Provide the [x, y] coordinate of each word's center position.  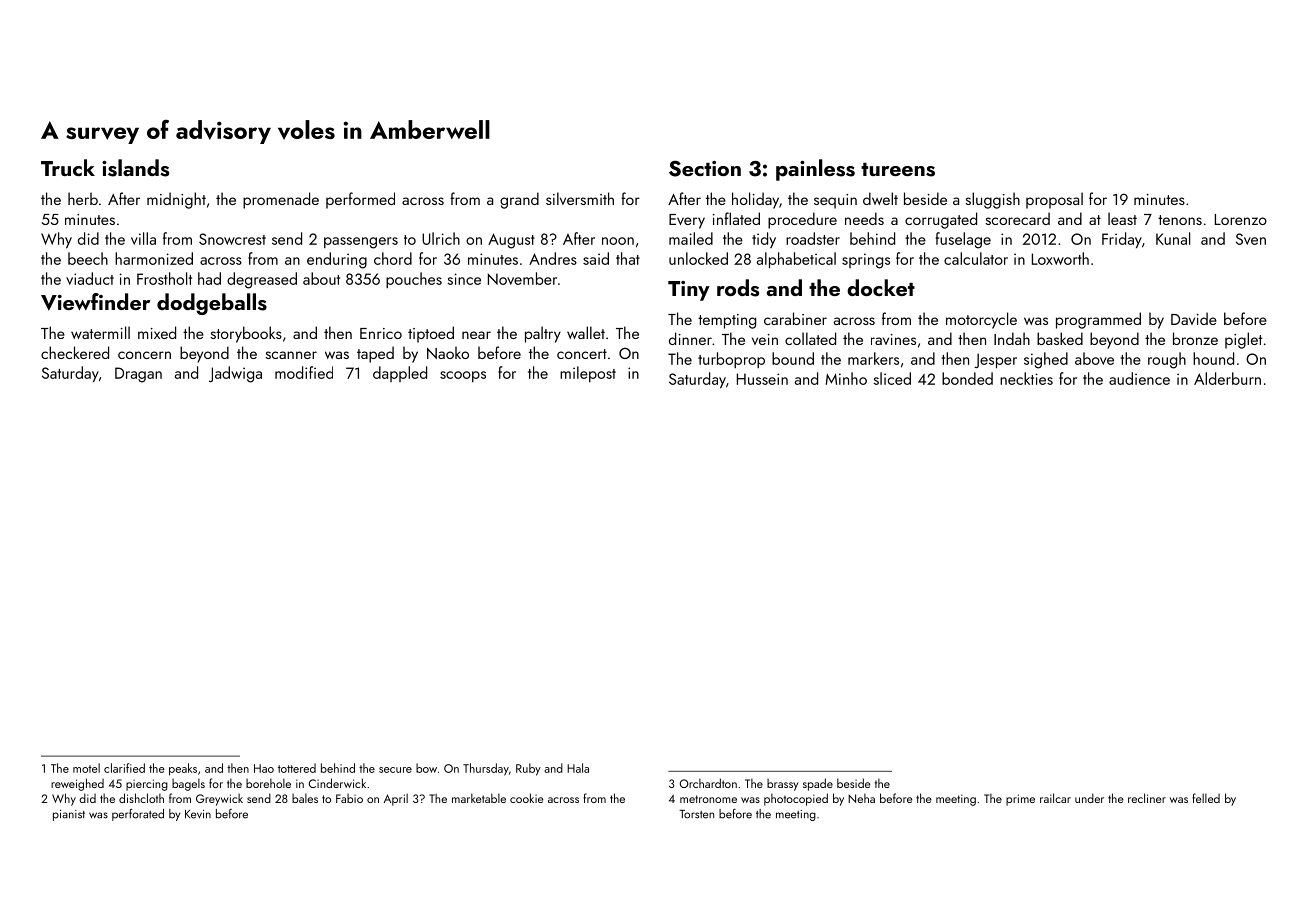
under [1089, 798]
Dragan [138, 375]
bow [426, 768]
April [396, 799]
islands [135, 168]
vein [765, 339]
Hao [264, 768]
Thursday [486, 769]
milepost [588, 374]
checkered [75, 352]
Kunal [1173, 238]
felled [1206, 798]
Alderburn [1227, 378]
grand [519, 200]
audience [1139, 378]
